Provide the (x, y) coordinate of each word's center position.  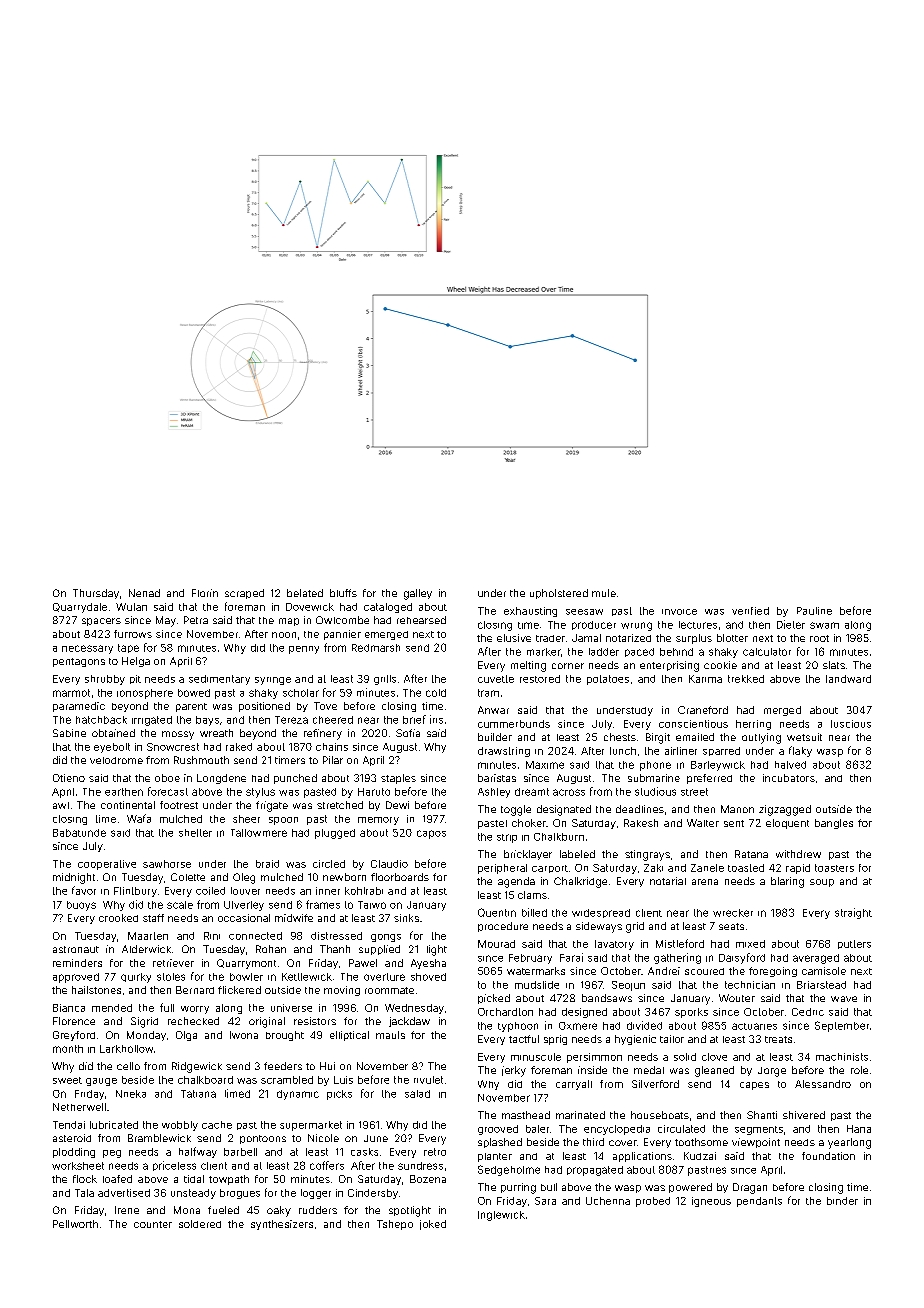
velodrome (116, 760)
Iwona (244, 1035)
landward (848, 679)
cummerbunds (514, 724)
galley (418, 594)
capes (754, 1086)
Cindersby (373, 1194)
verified (750, 611)
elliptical (349, 1036)
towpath (229, 1180)
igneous (711, 1202)
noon (284, 635)
